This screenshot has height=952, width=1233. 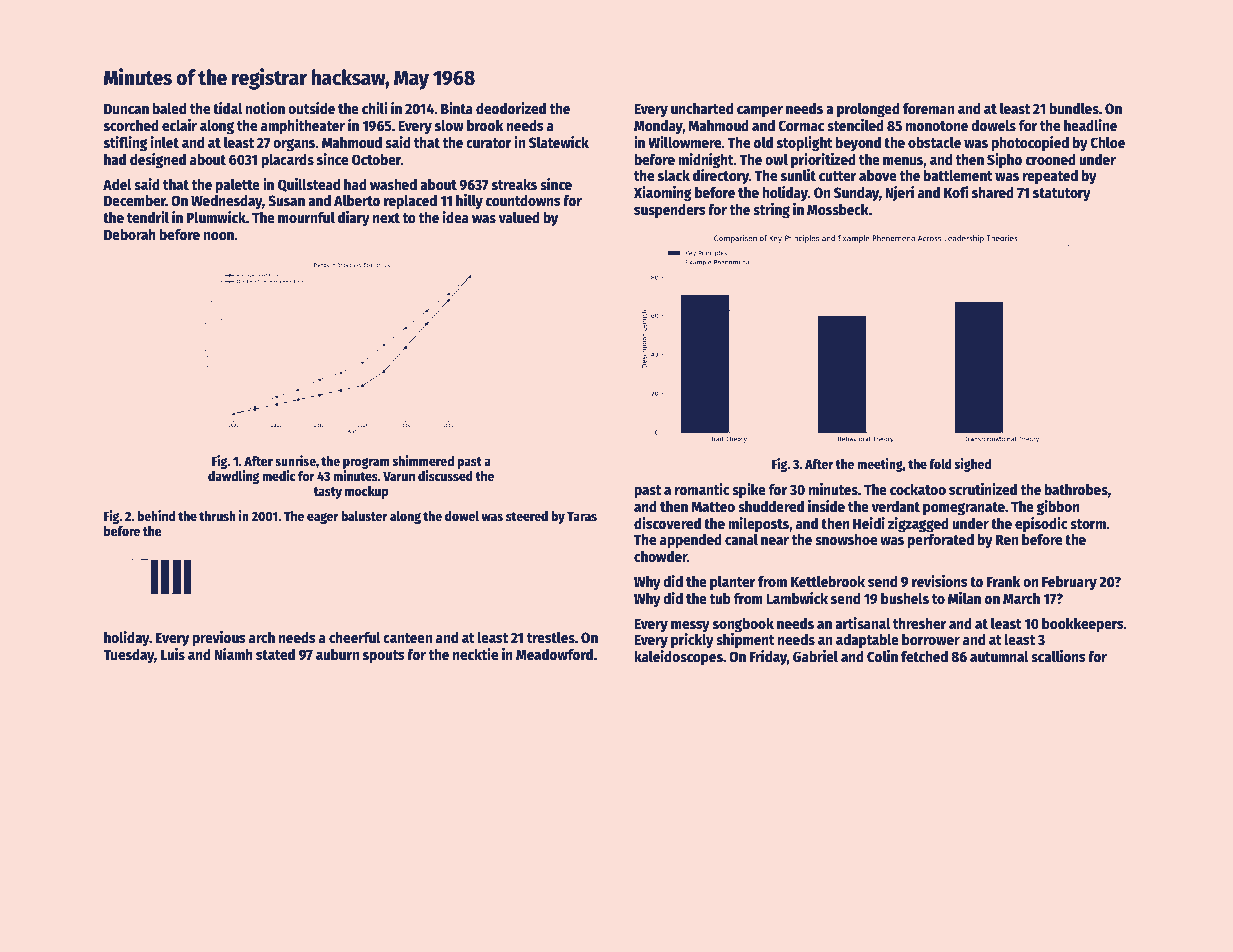 I want to click on Duncan, so click(x=126, y=108).
